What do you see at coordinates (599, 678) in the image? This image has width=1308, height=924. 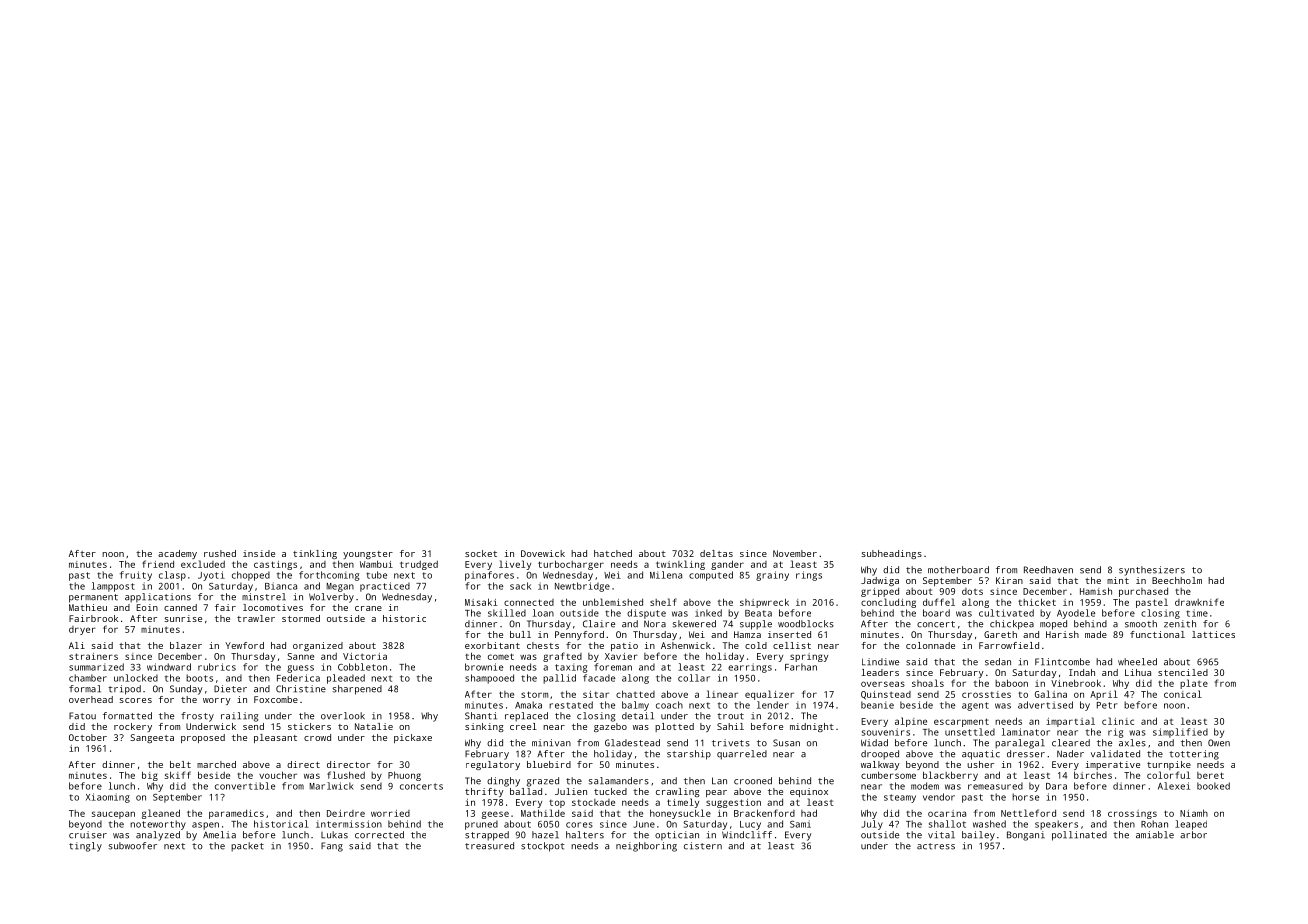 I see `facade` at bounding box center [599, 678].
